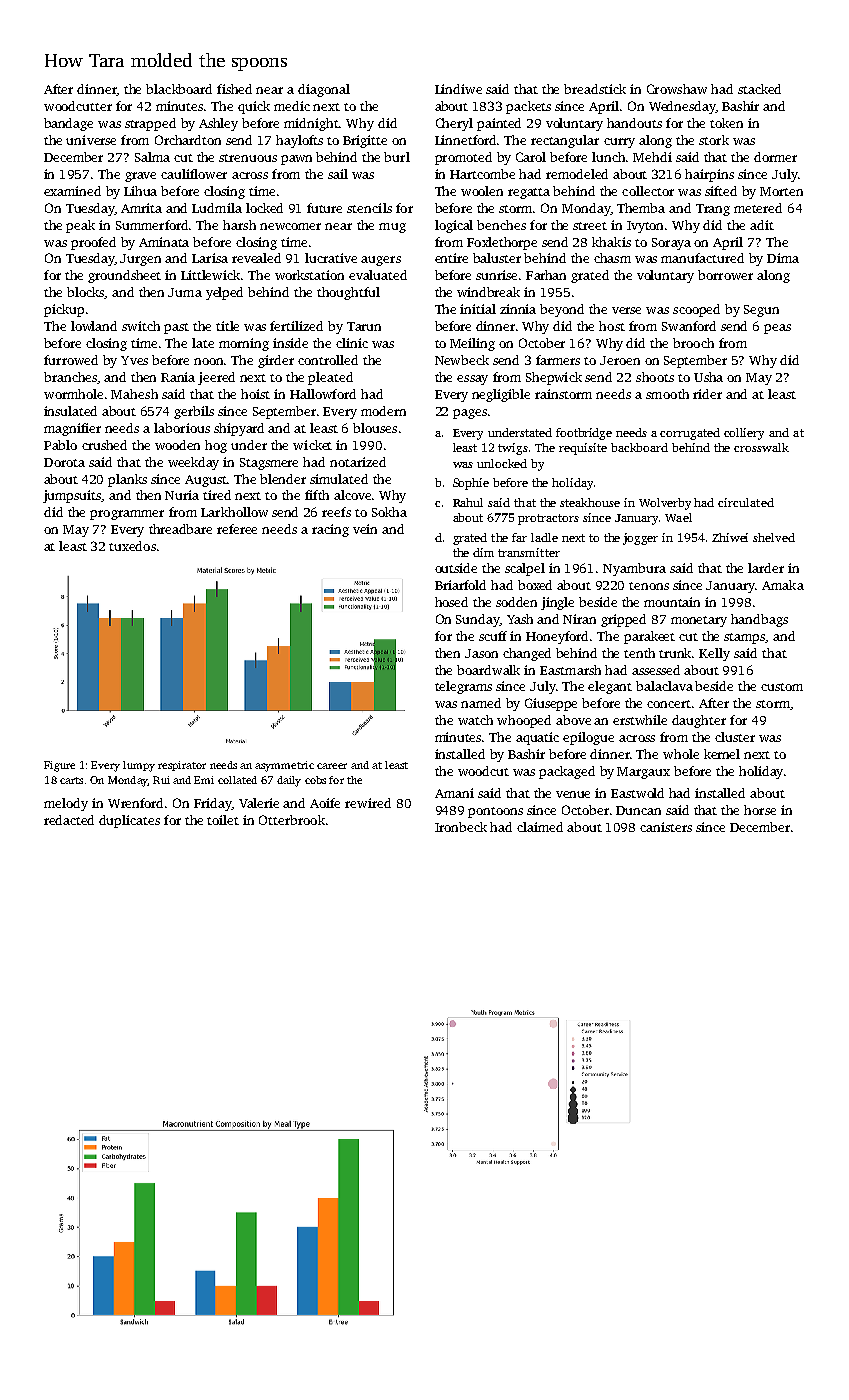 This screenshot has height=1400, width=849. What do you see at coordinates (71, 780) in the screenshot?
I see `carts` at bounding box center [71, 780].
